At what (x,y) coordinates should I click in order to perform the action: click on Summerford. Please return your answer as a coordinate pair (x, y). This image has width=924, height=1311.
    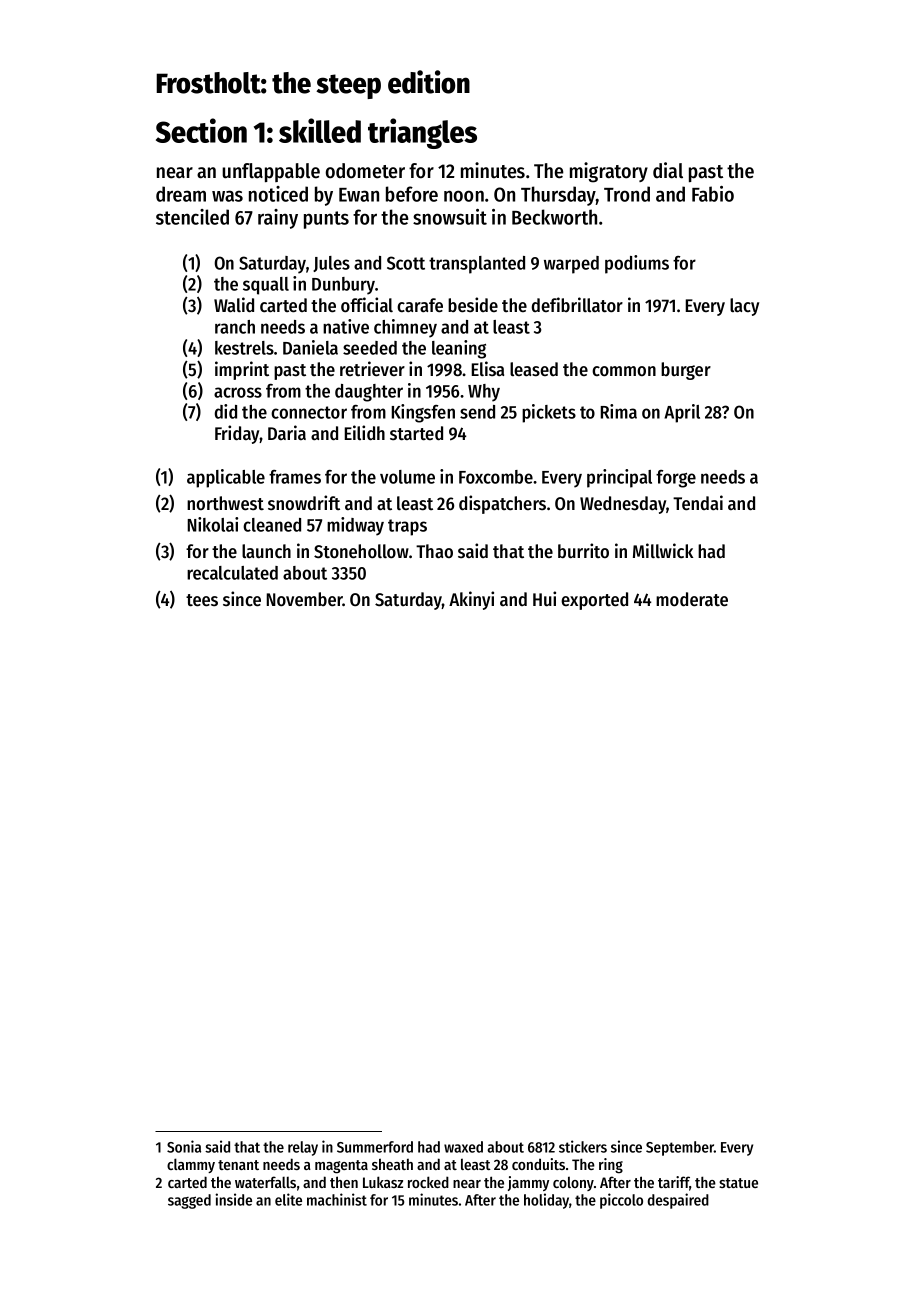
    Looking at the image, I should click on (375, 1147).
